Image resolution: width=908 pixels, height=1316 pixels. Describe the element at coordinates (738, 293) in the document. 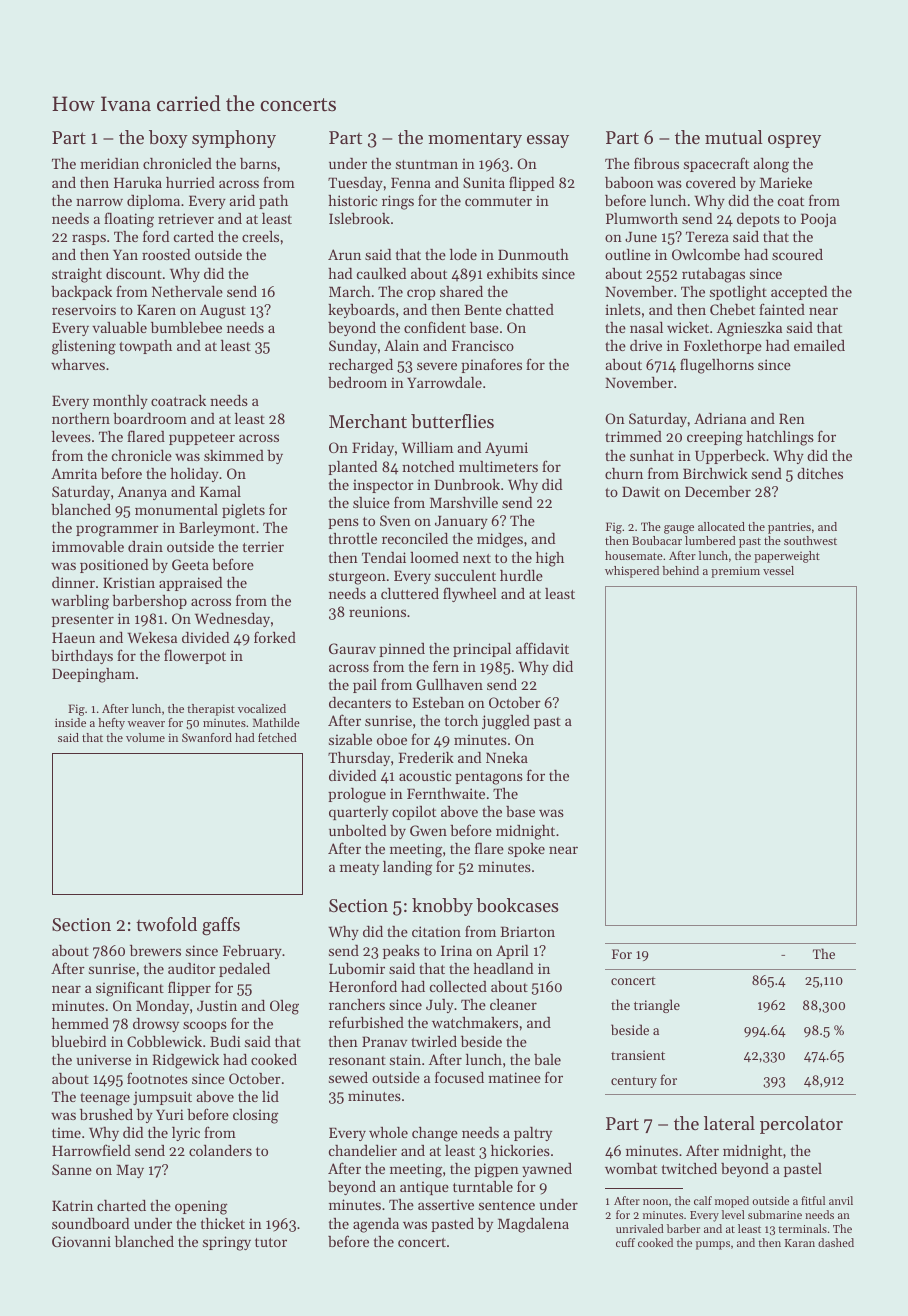

I see `spotlight` at that location.
